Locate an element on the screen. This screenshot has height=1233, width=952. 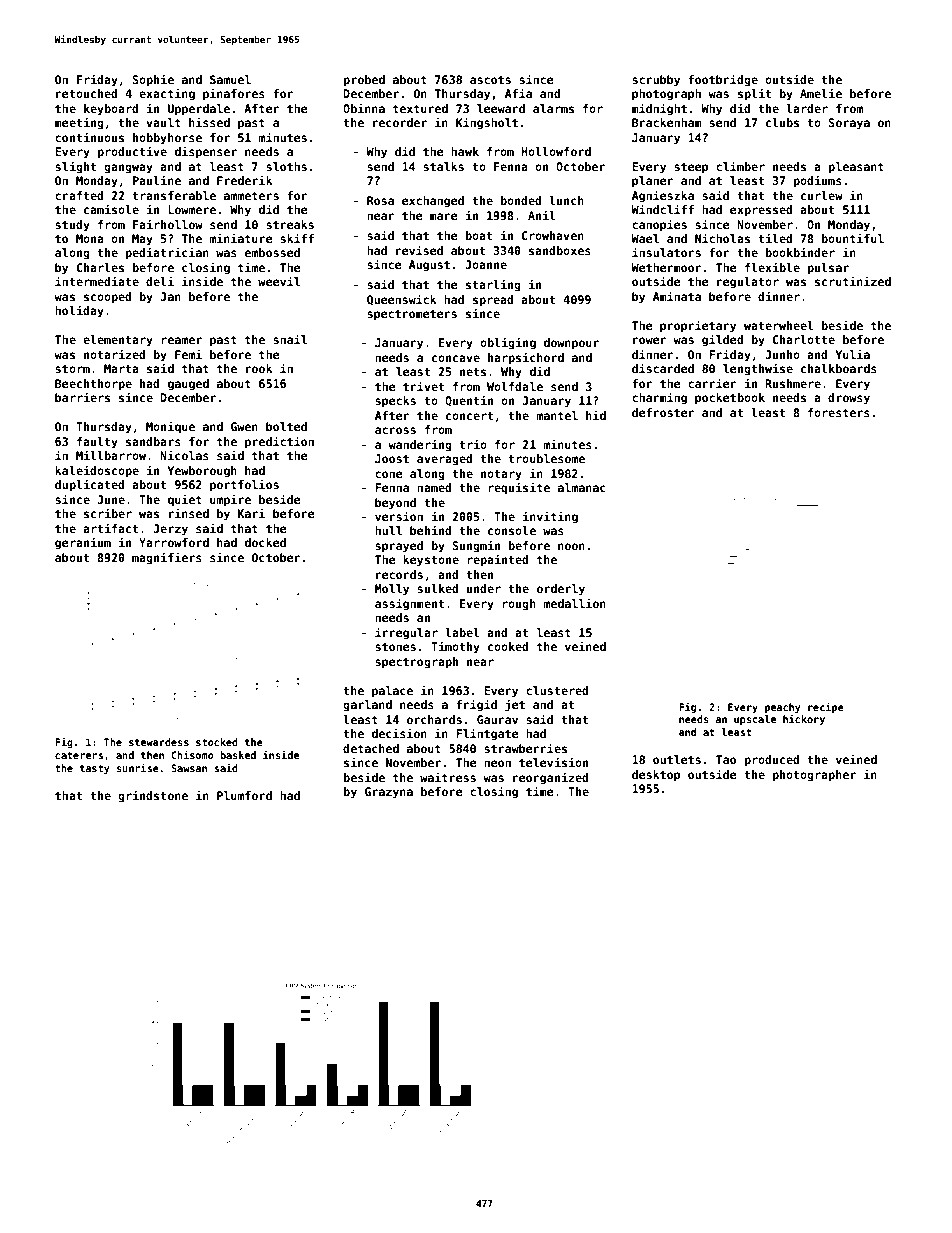
Joanne is located at coordinates (486, 264).
